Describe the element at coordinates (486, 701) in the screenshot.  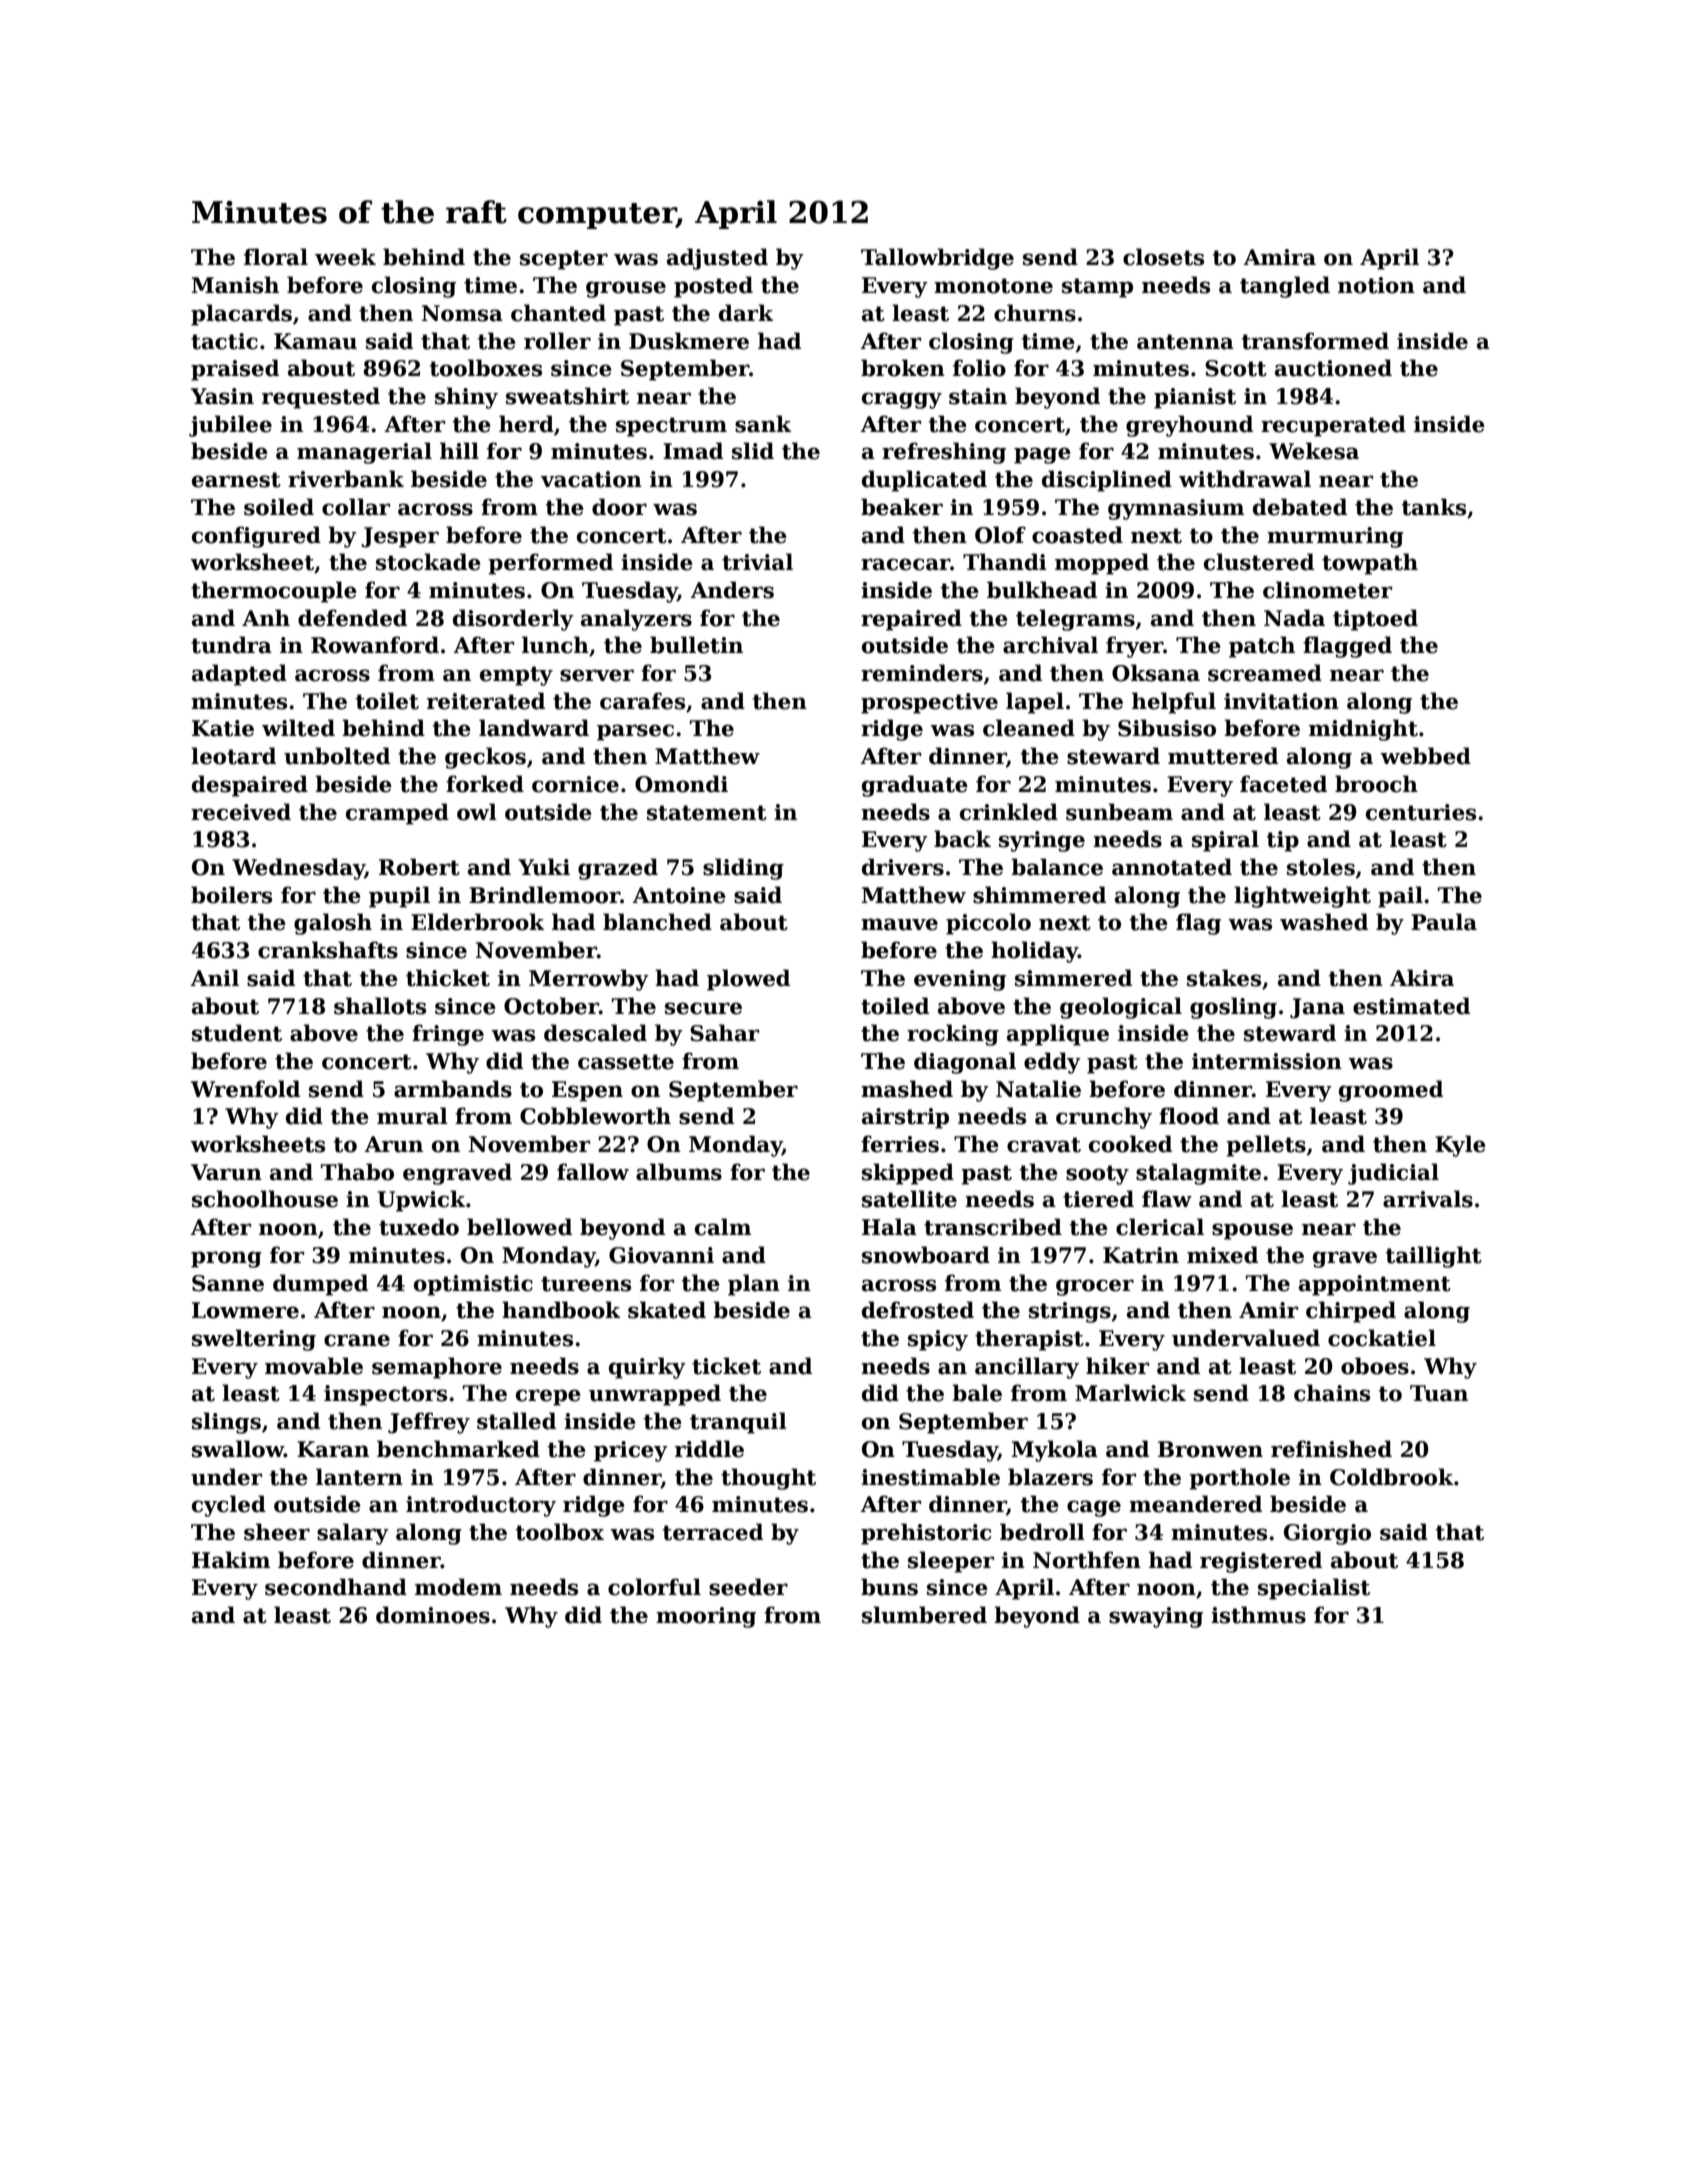
I see `reiterated` at that location.
